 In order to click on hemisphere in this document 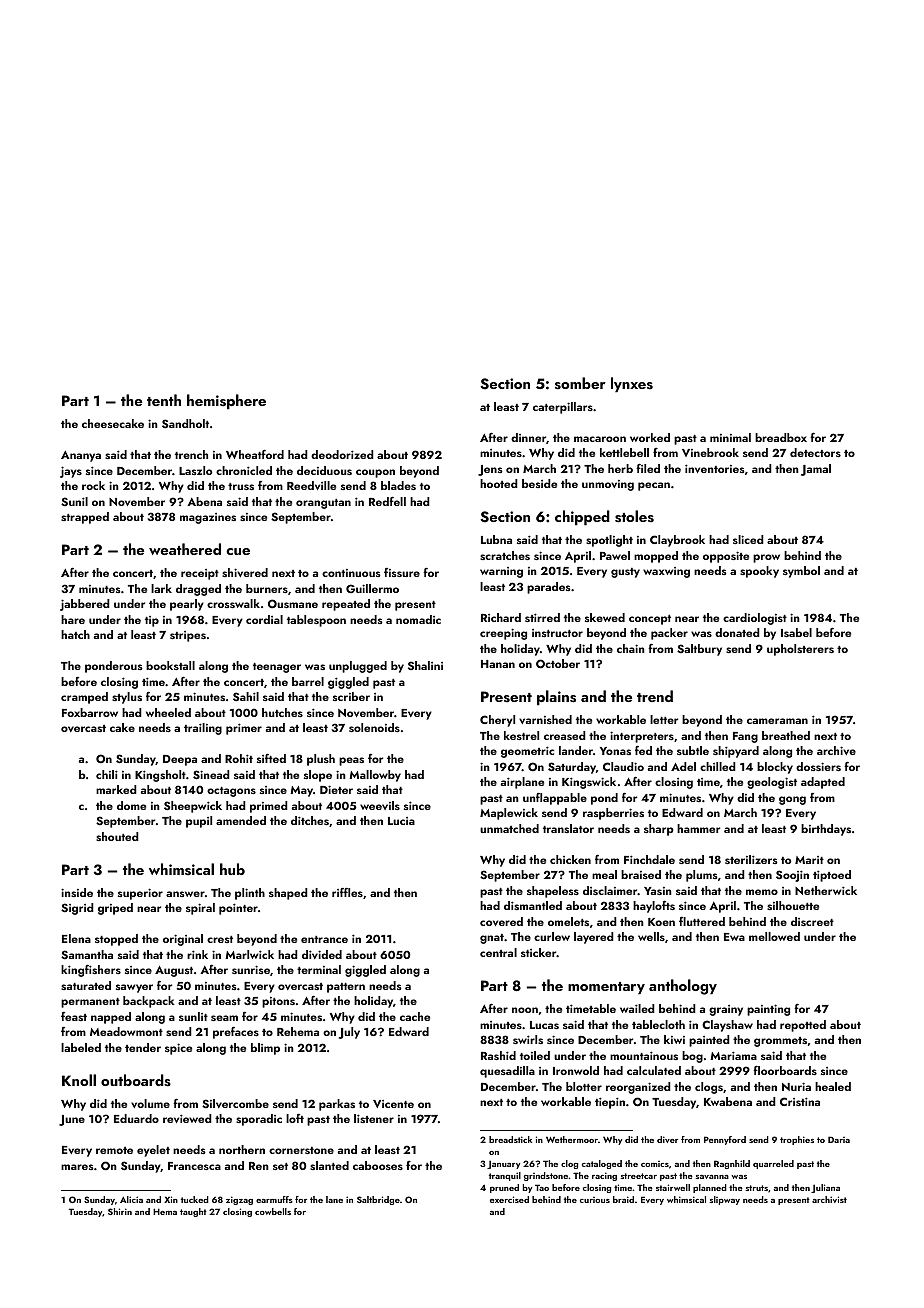, I will do `click(226, 402)`.
